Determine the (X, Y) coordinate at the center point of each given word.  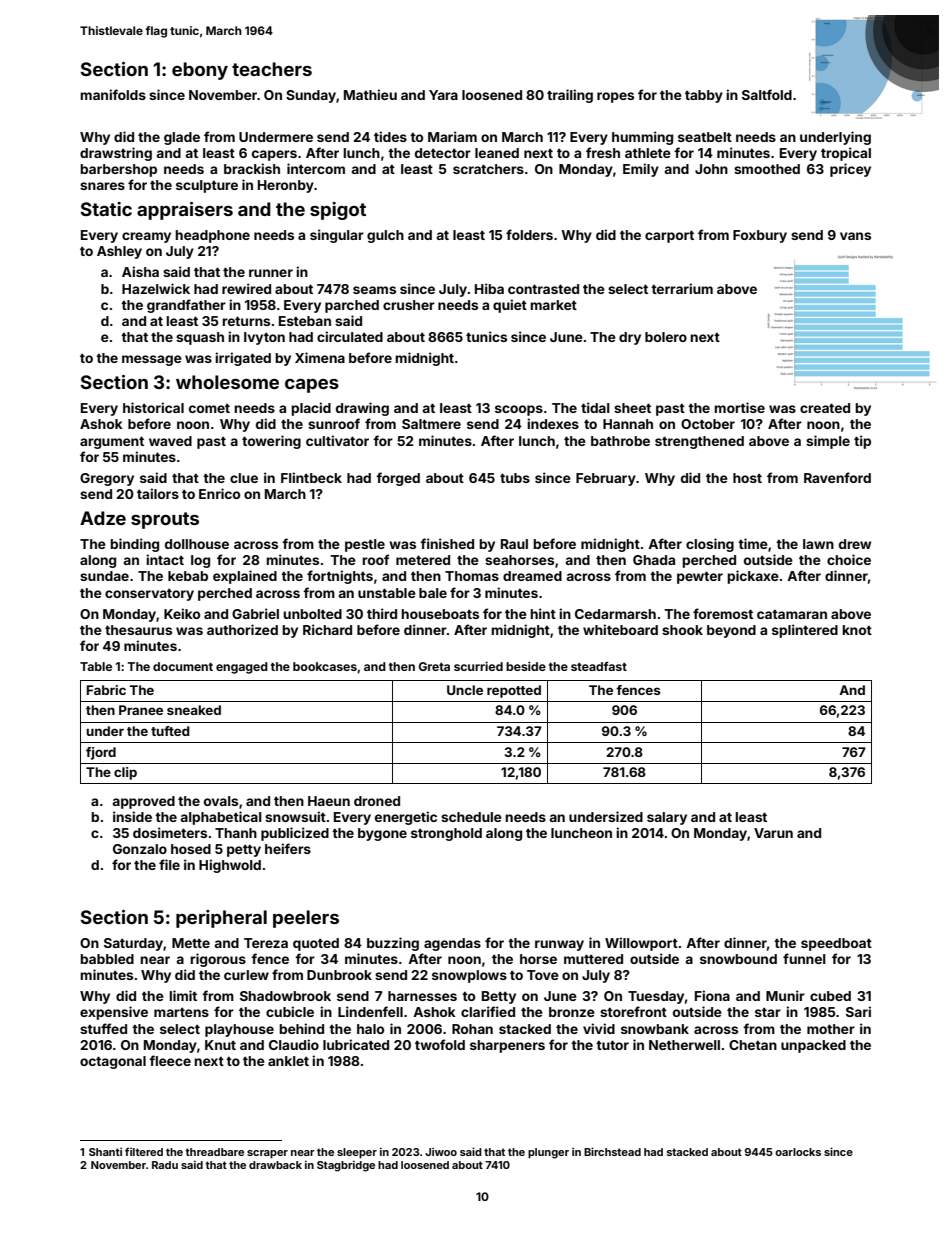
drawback (275, 1165)
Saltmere (431, 424)
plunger (548, 1153)
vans (855, 236)
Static (106, 209)
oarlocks (798, 1152)
